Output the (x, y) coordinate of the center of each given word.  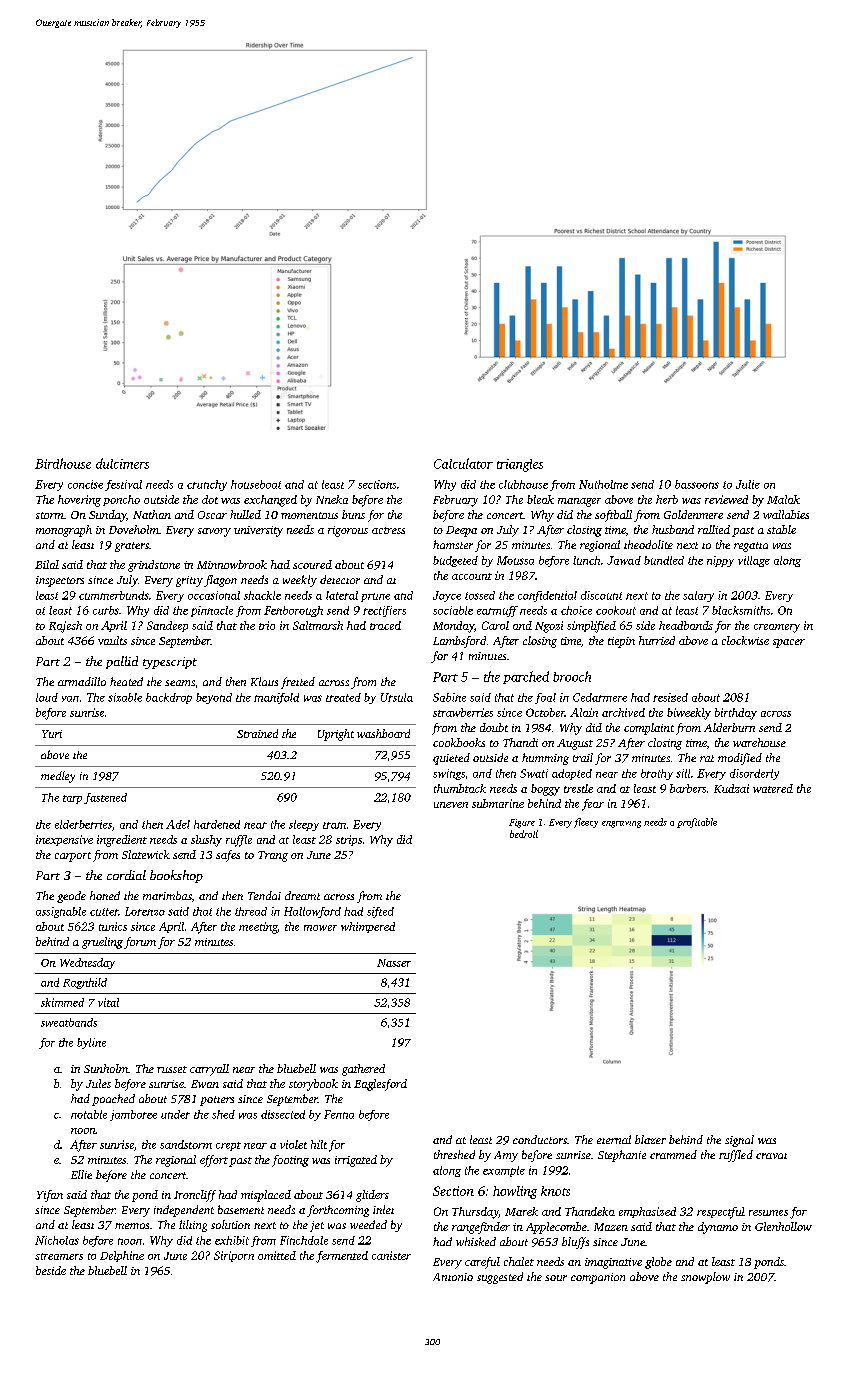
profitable (697, 823)
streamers (59, 1256)
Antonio (453, 1277)
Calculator (463, 463)
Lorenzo (145, 911)
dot (210, 499)
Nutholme (603, 484)
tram (334, 825)
